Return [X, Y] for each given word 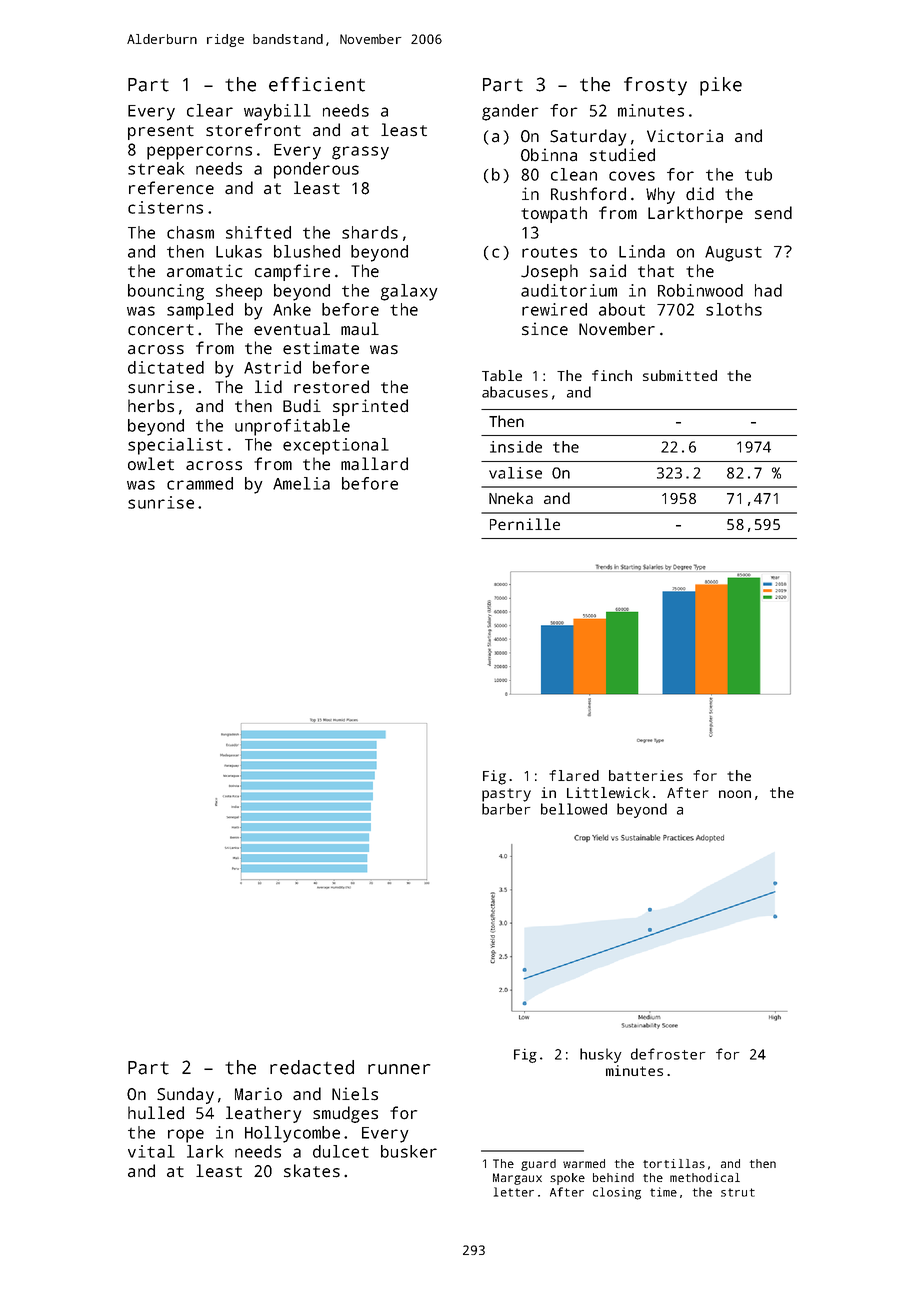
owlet [151, 464]
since [545, 329]
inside [516, 447]
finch [612, 375]
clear [210, 110]
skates [312, 1171]
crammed [200, 483]
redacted [312, 1067]
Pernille [525, 524]
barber [506, 809]
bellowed [574, 809]
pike [721, 86]
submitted [680, 375]
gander [510, 112]
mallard [374, 464]
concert [161, 330]
